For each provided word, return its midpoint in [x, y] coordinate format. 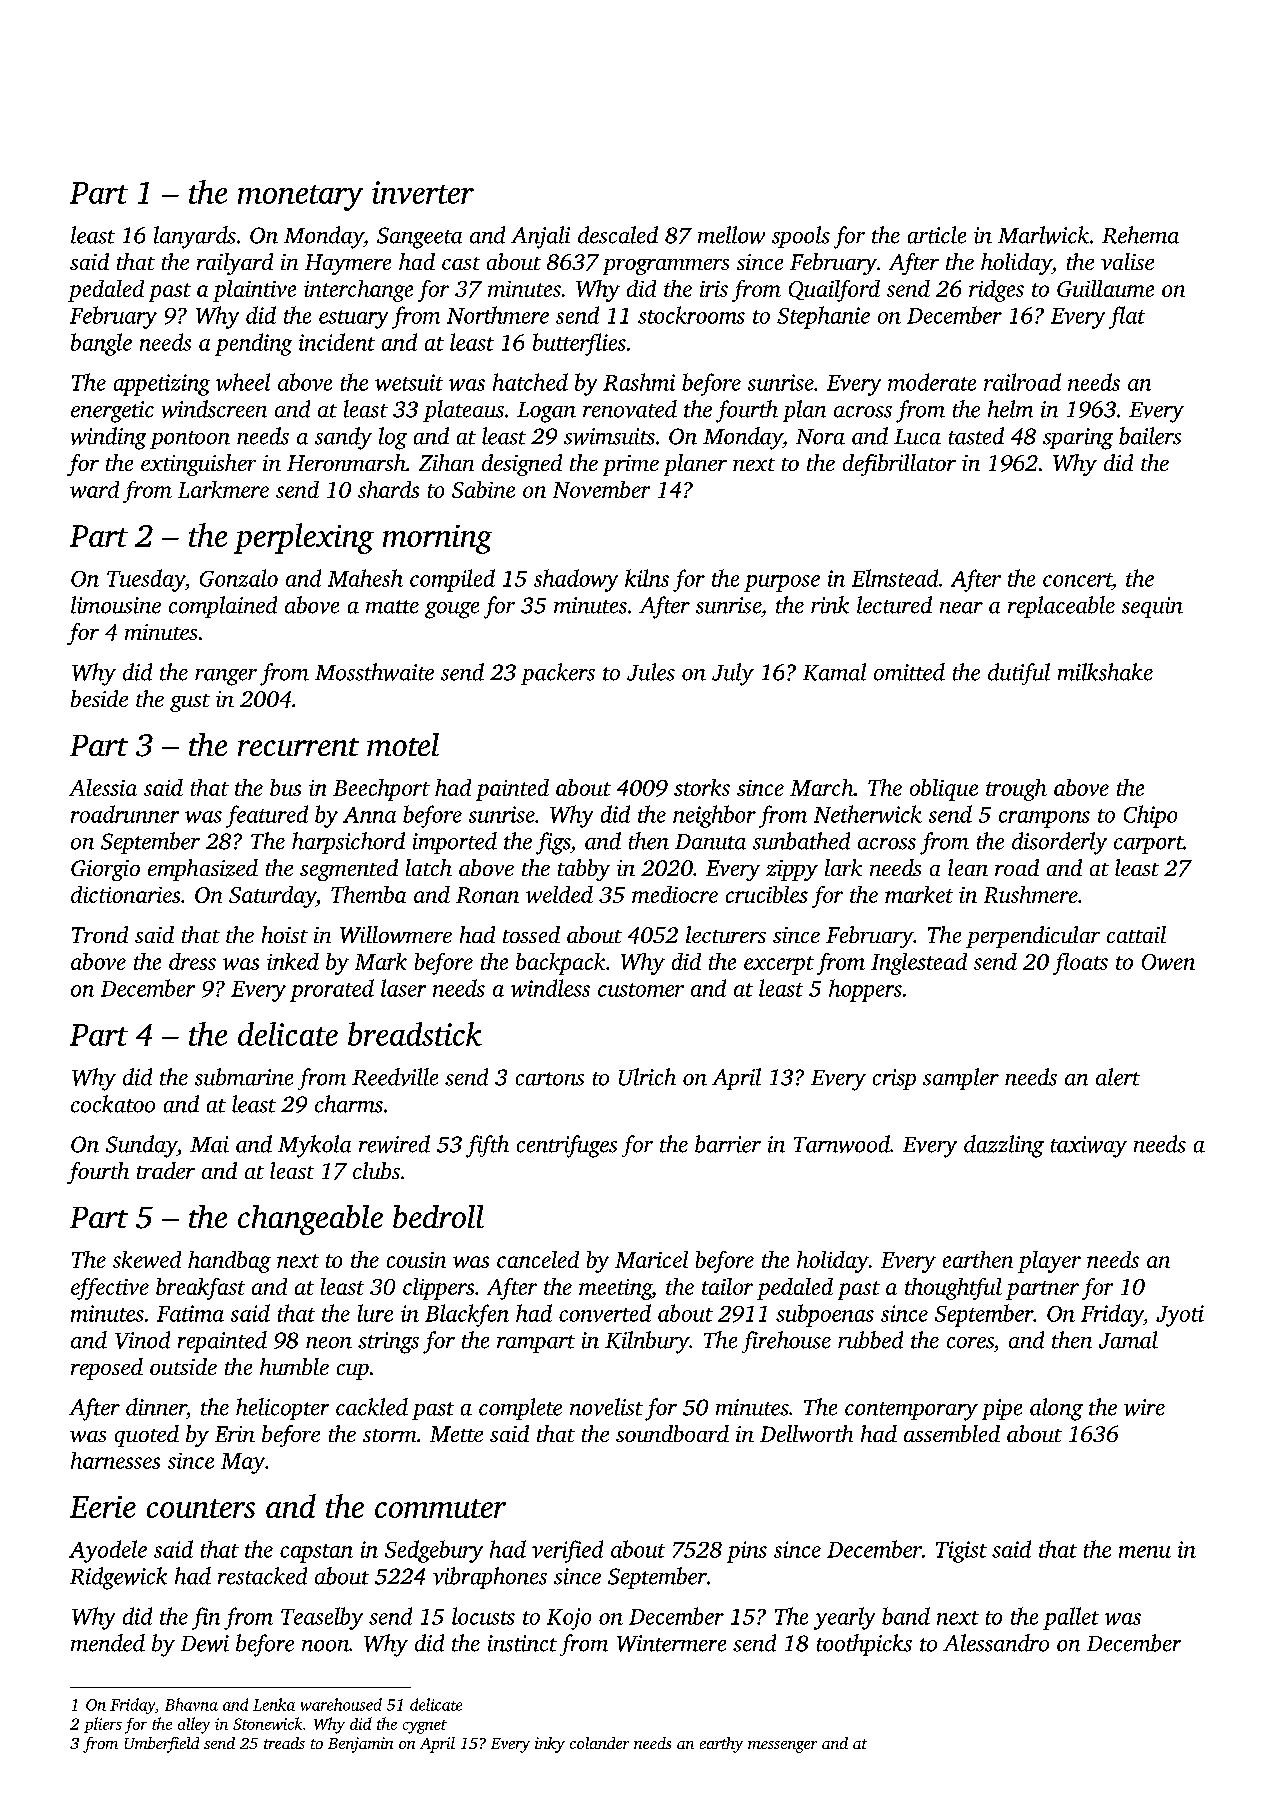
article [937, 235]
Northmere [498, 315]
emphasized [203, 870]
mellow [731, 235]
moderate [932, 382]
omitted [909, 672]
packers [558, 674]
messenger [782, 1747]
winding [108, 438]
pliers [103, 1725]
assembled [952, 1433]
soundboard [672, 1433]
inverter [423, 192]
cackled [372, 1407]
